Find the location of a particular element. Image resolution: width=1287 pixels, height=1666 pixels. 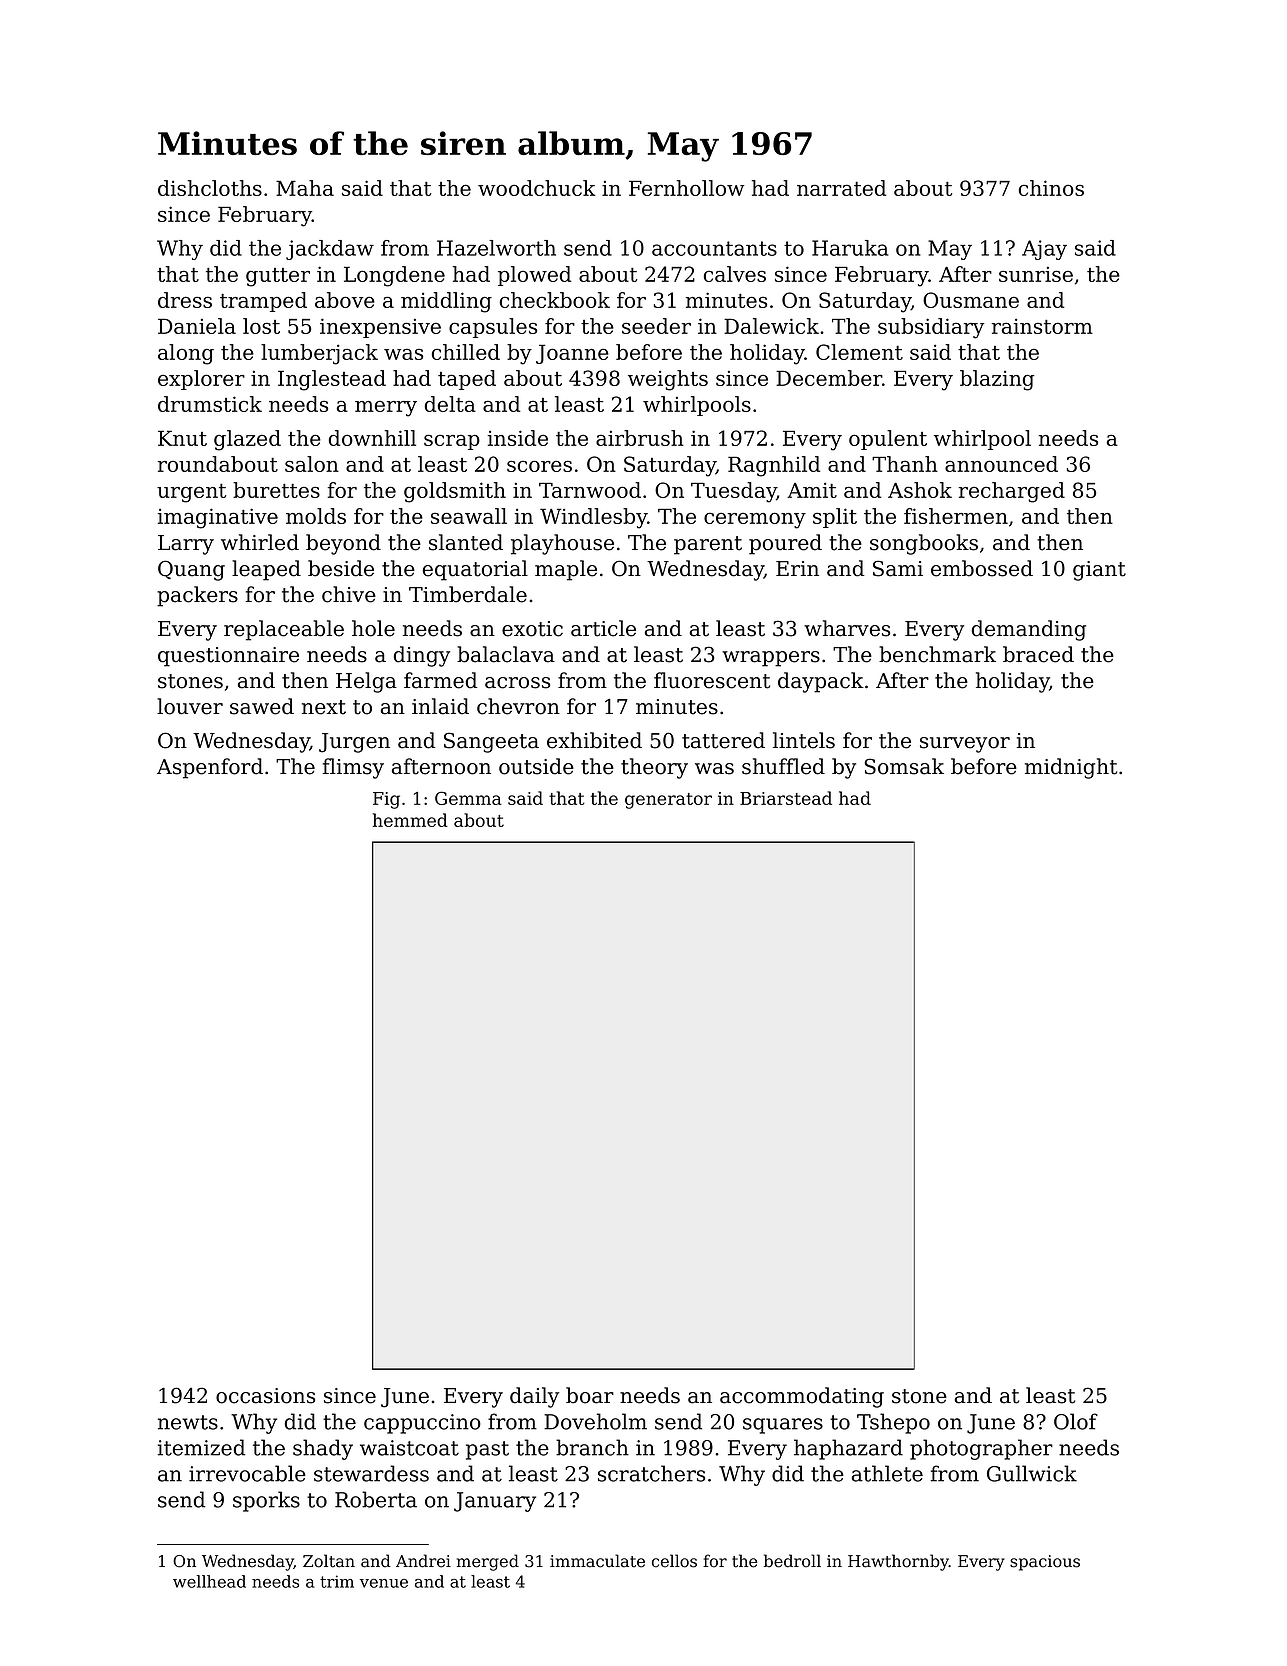

urgent is located at coordinates (191, 493).
